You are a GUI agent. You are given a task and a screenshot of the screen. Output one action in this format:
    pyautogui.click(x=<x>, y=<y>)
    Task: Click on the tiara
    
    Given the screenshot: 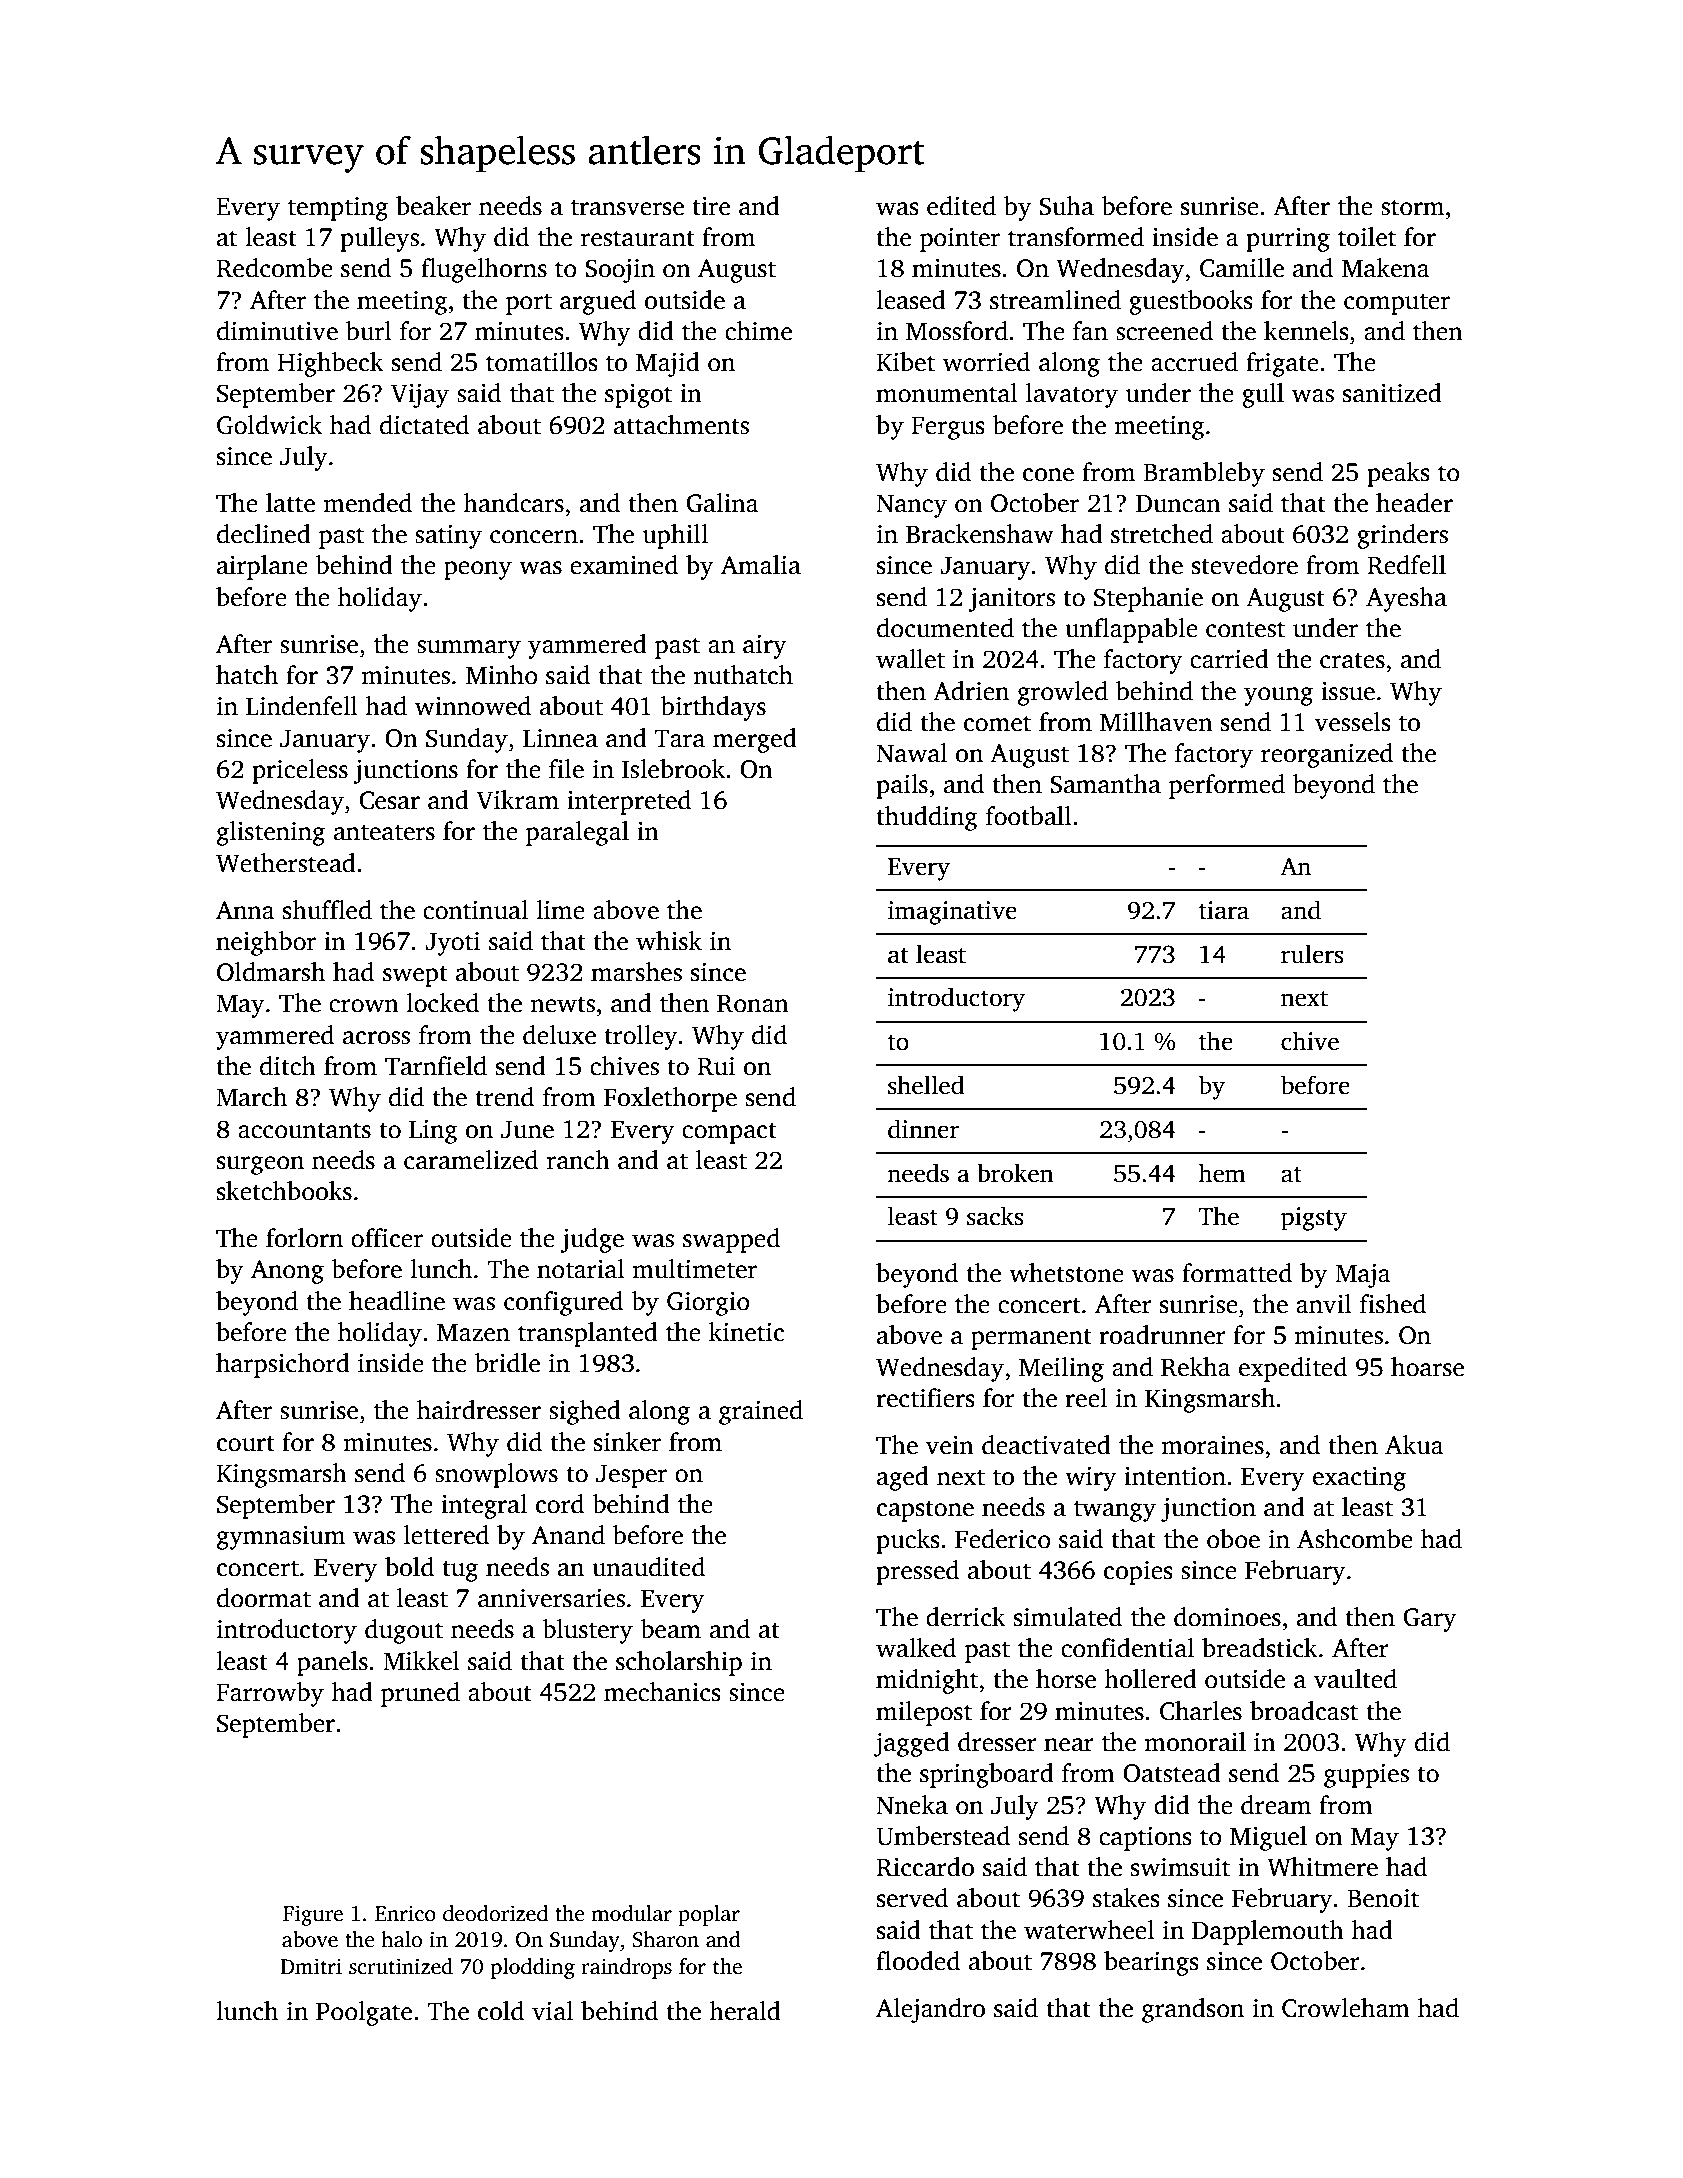 What is the action you would take?
    pyautogui.click(x=1224, y=910)
